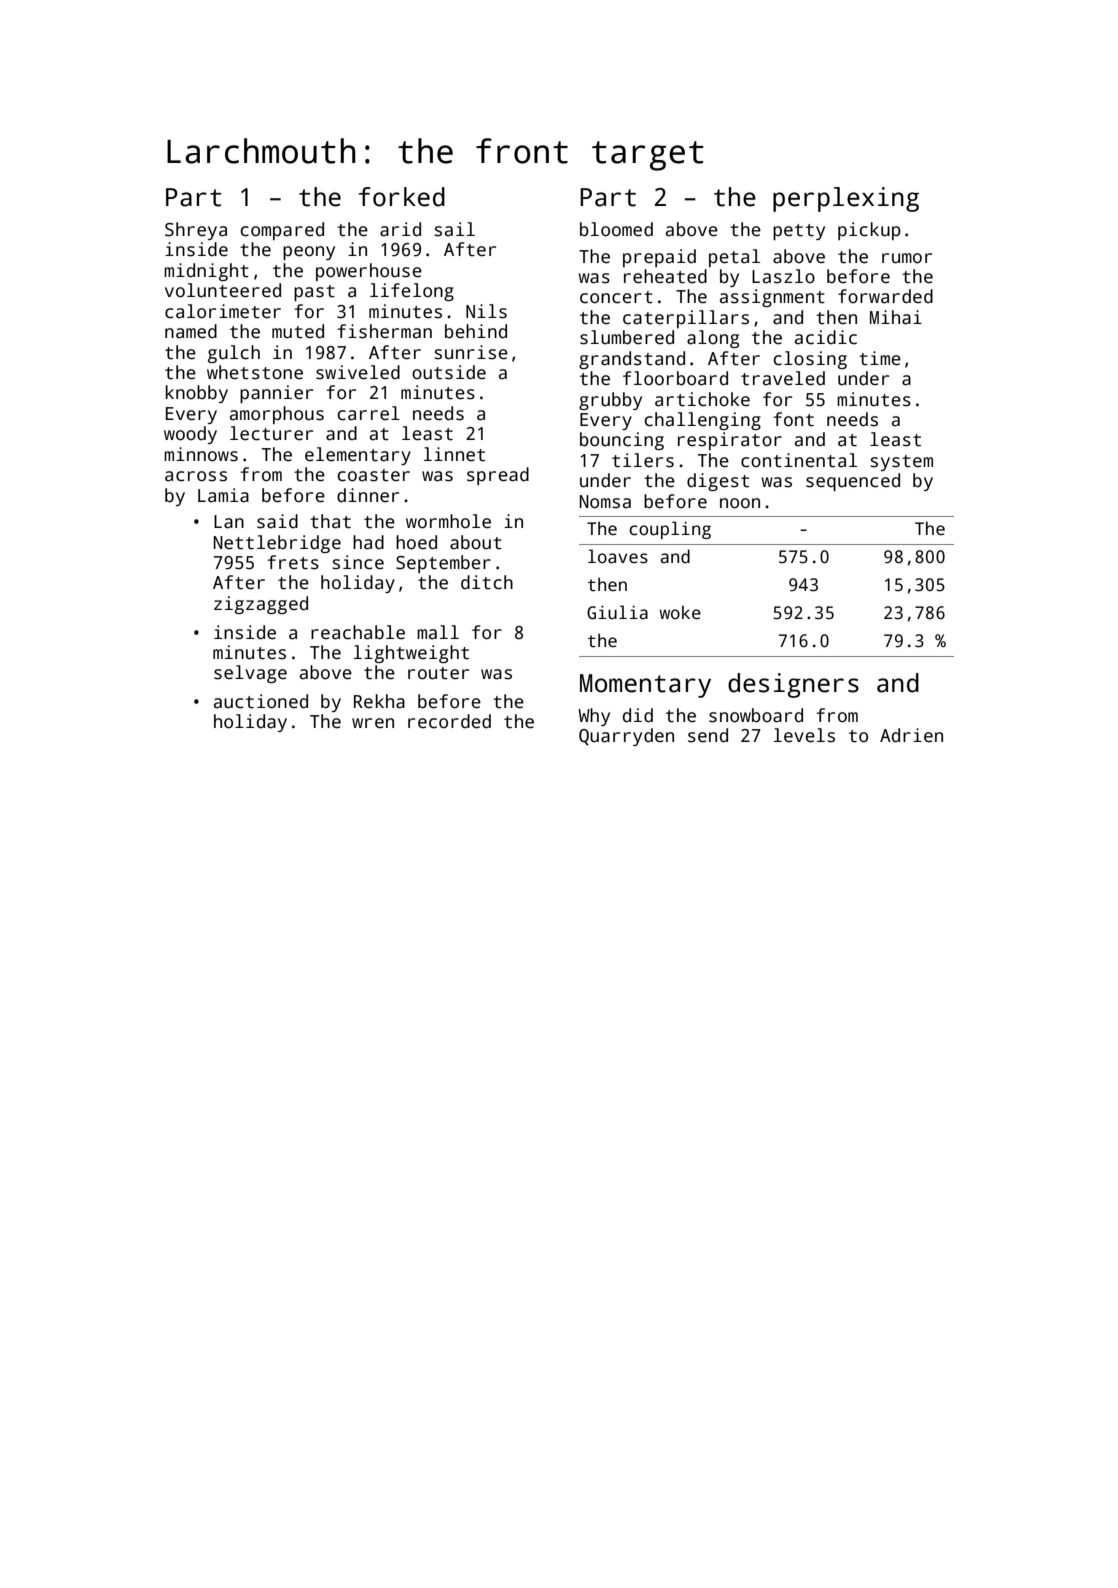 The height and width of the page is (1588, 1118). Describe the element at coordinates (665, 276) in the page. I see `reheated` at that location.
